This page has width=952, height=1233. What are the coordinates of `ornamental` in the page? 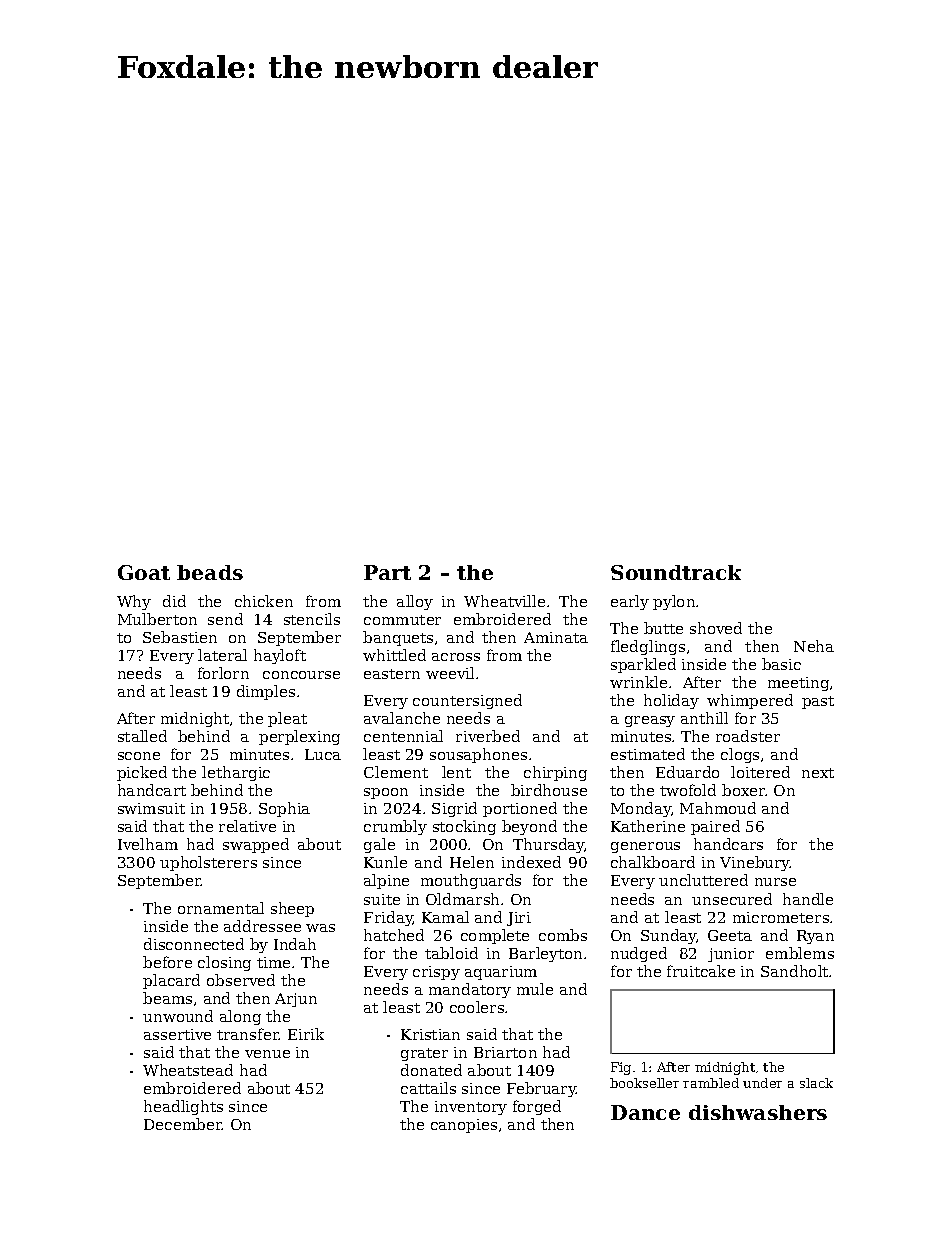 It's located at (221, 908).
